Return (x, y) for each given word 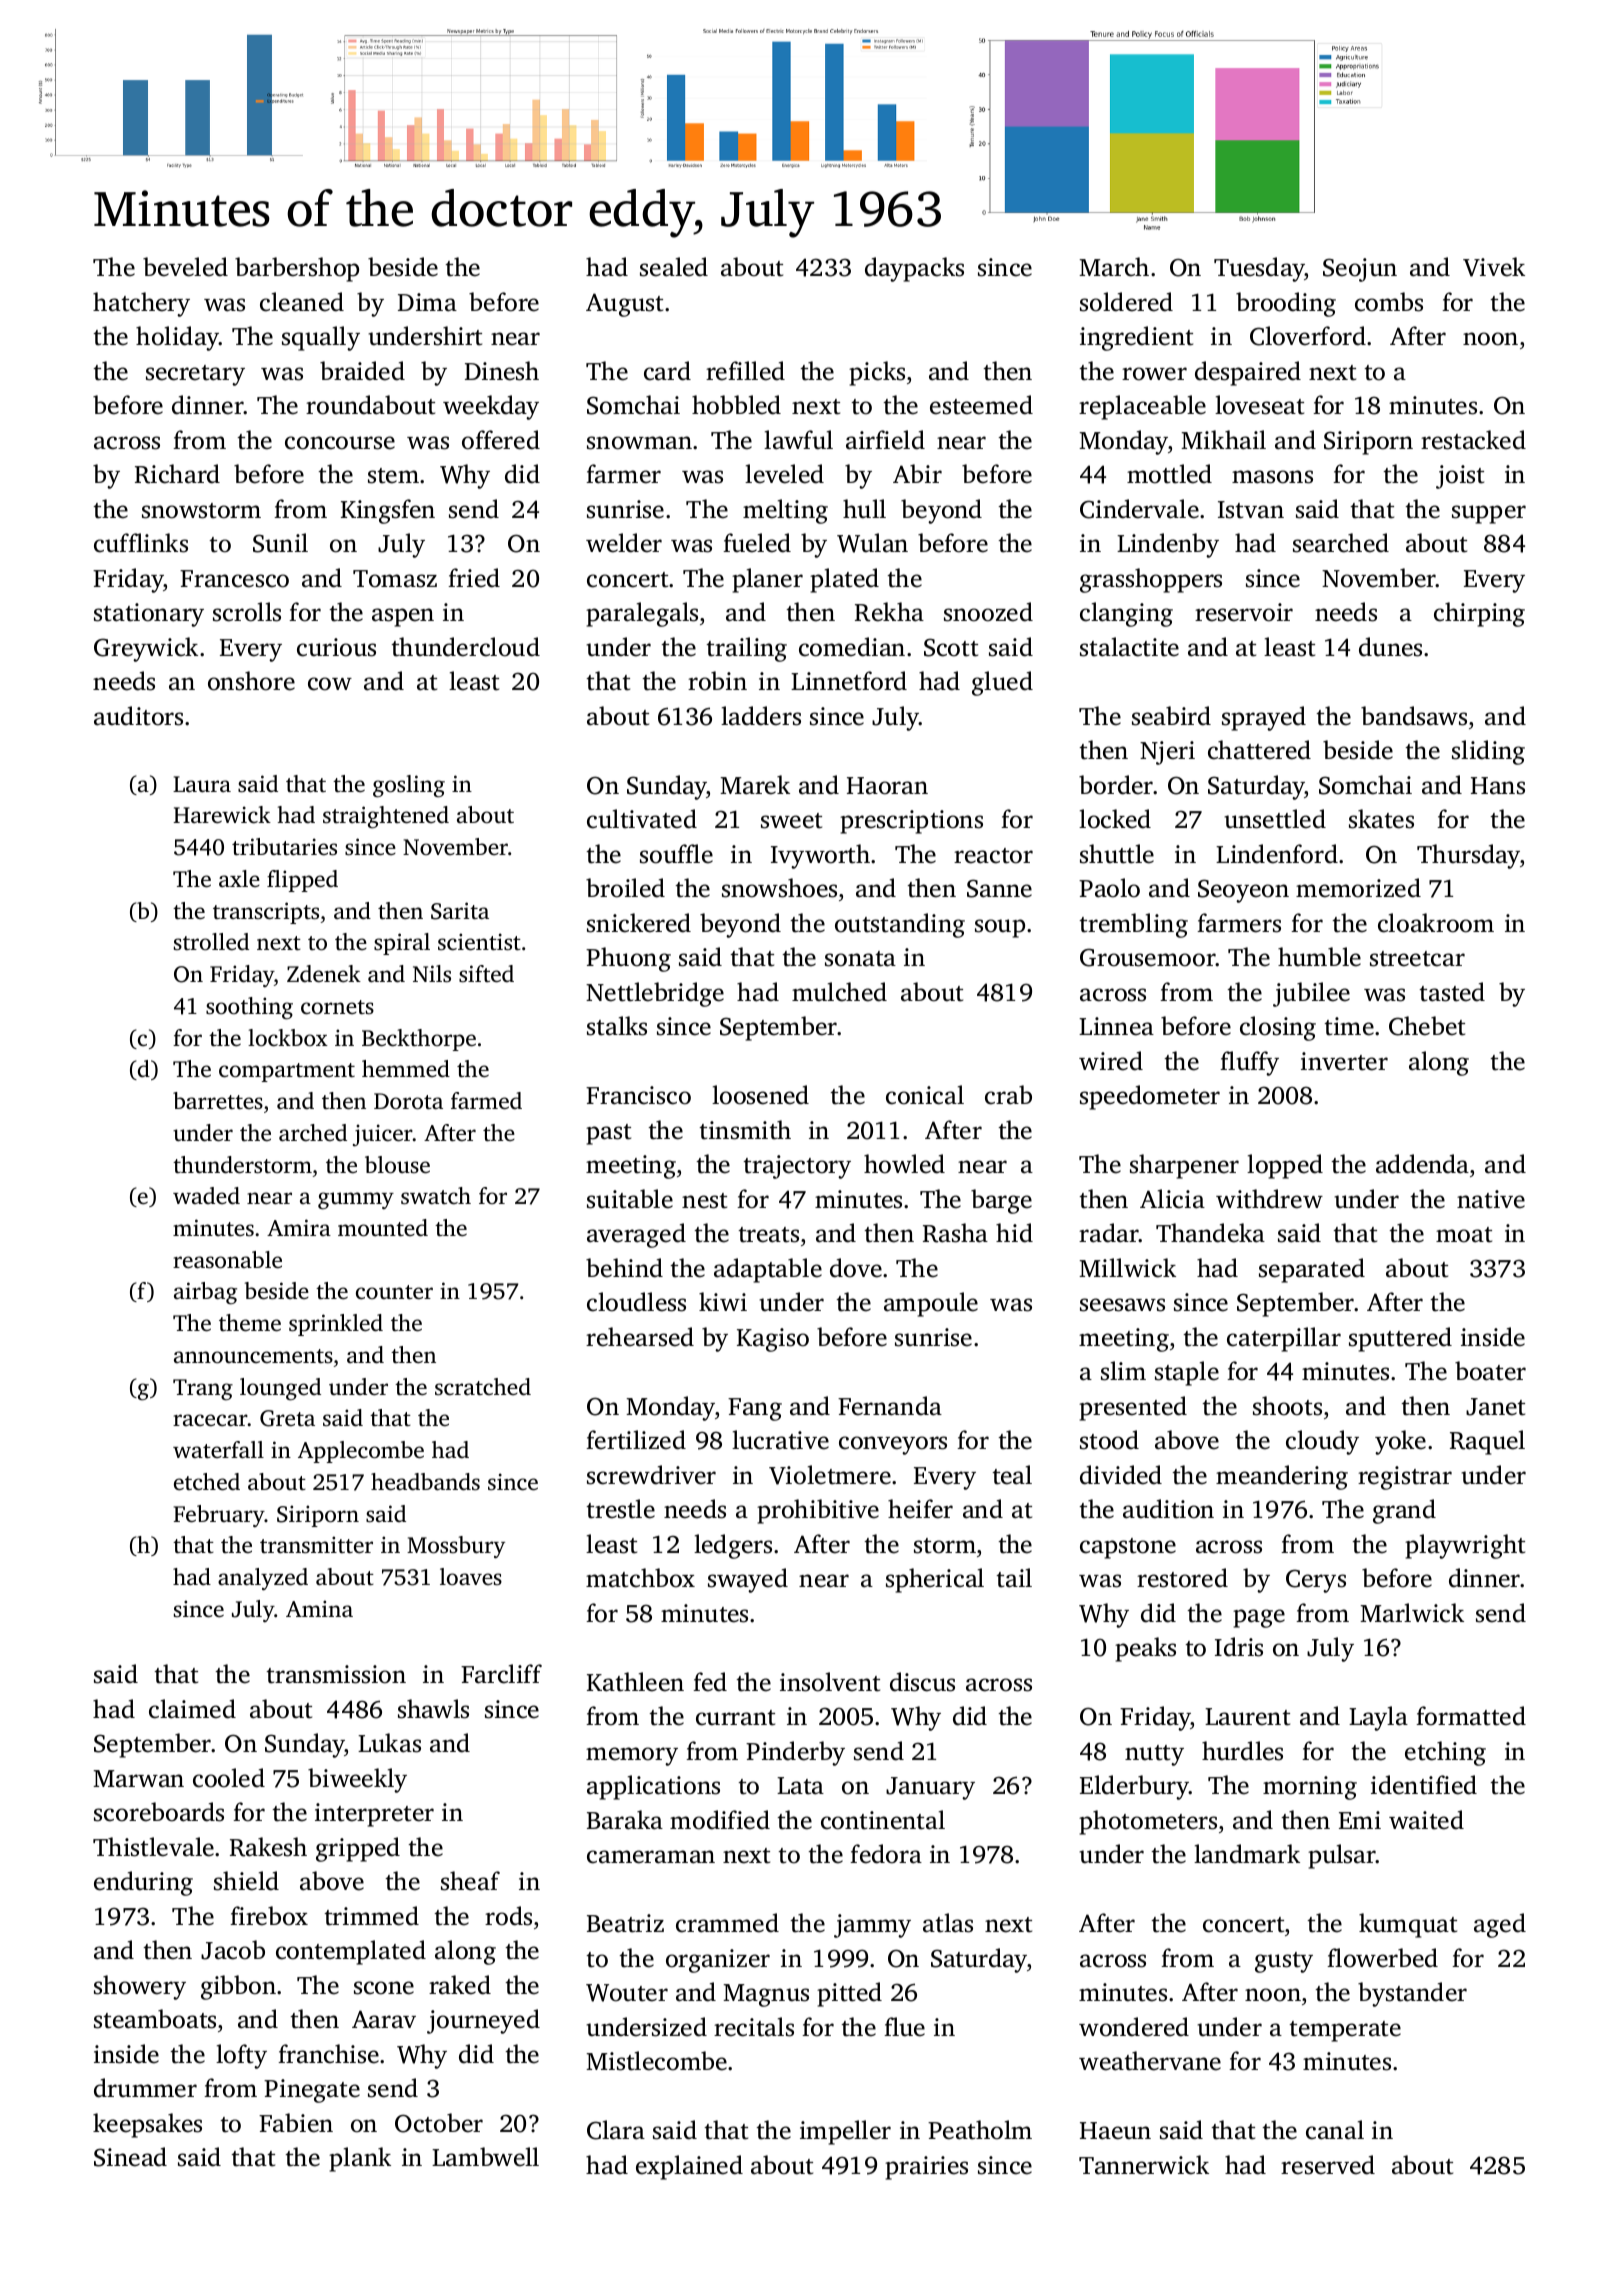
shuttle (1117, 854)
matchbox (640, 1578)
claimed (192, 1709)
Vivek (1494, 267)
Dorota (408, 1101)
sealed (674, 267)
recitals (754, 2027)
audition (1168, 1509)
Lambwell (485, 2157)
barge (1001, 1201)
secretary (195, 375)
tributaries (284, 847)
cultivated (642, 819)
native (1491, 1199)
